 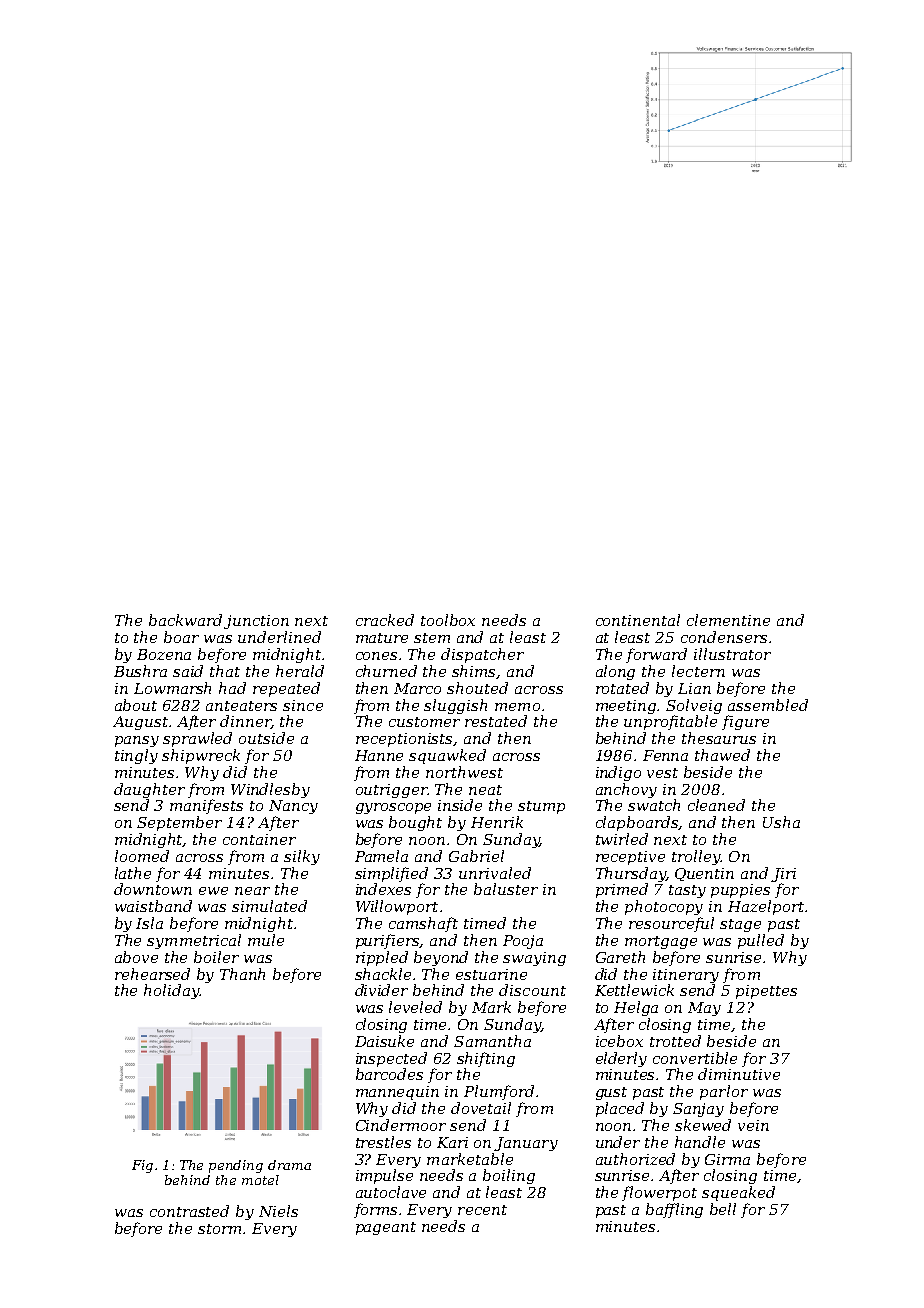 What do you see at coordinates (474, 672) in the screenshot?
I see `shims` at bounding box center [474, 672].
